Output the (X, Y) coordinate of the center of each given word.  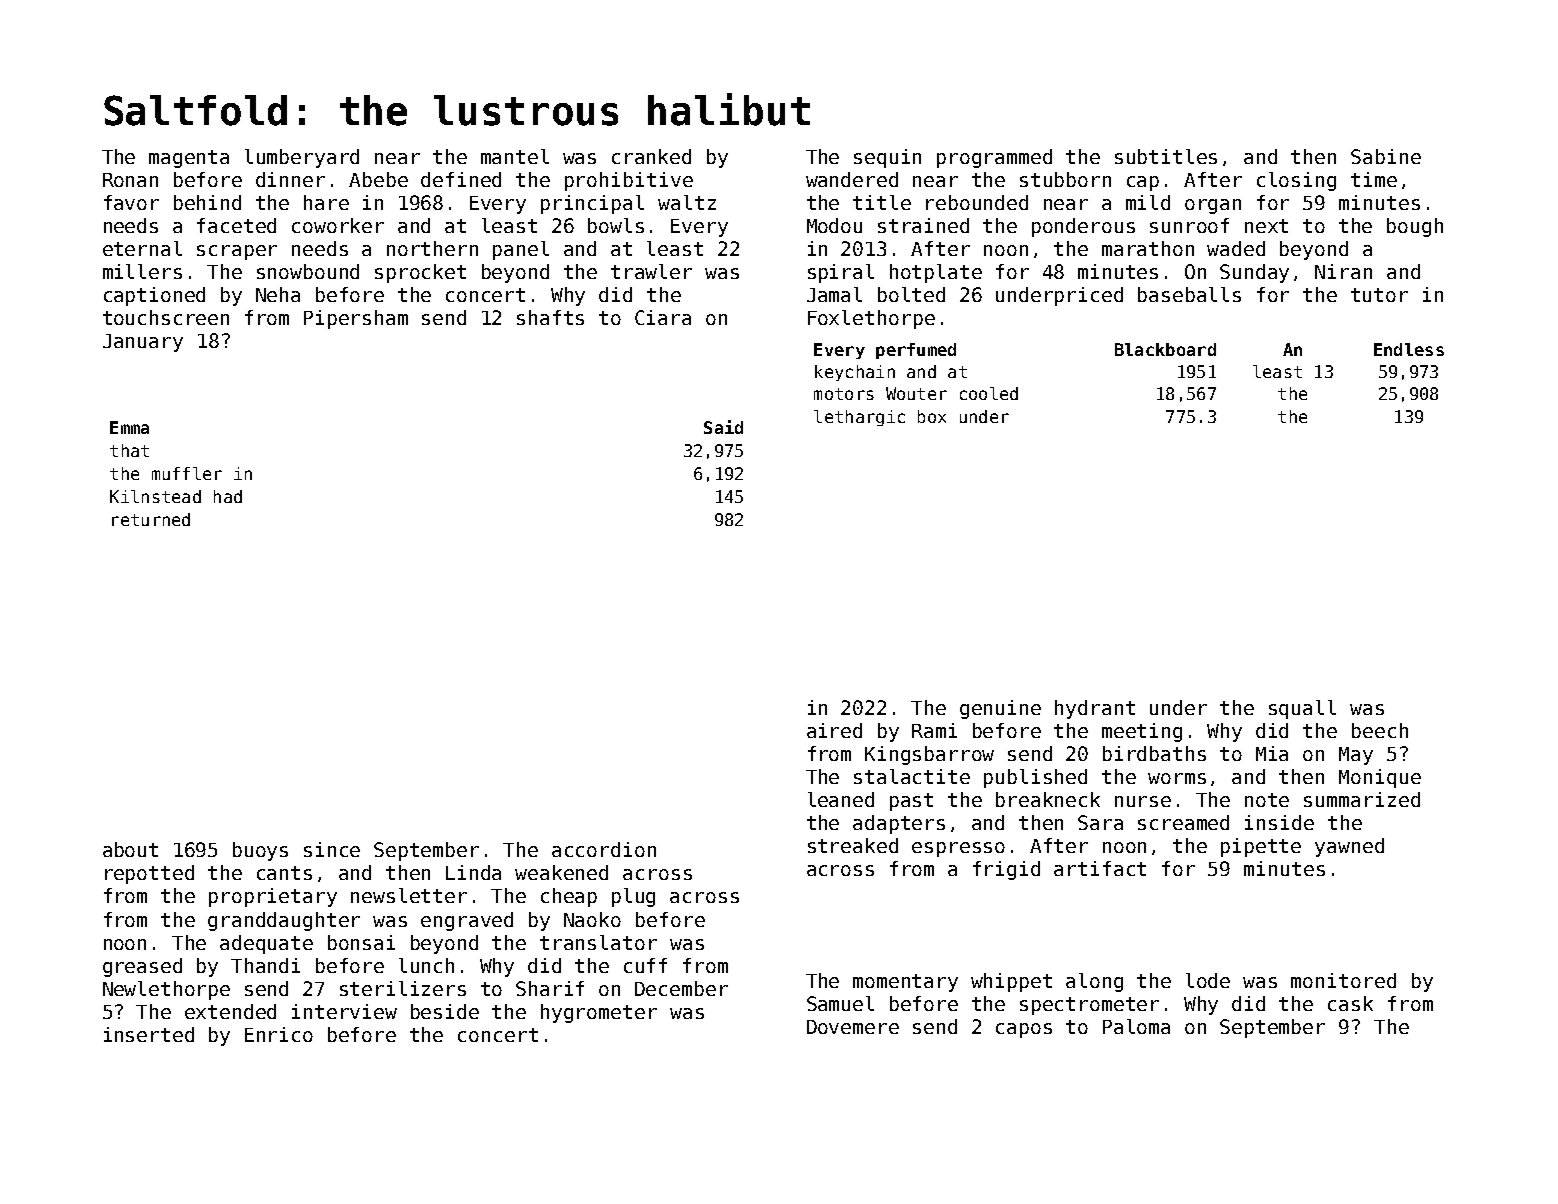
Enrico (279, 1034)
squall (1302, 709)
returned (151, 519)
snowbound (308, 271)
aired (834, 730)
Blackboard (1165, 349)
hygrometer (599, 1013)
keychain (855, 373)
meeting (1142, 732)
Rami (934, 730)
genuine (1000, 709)
